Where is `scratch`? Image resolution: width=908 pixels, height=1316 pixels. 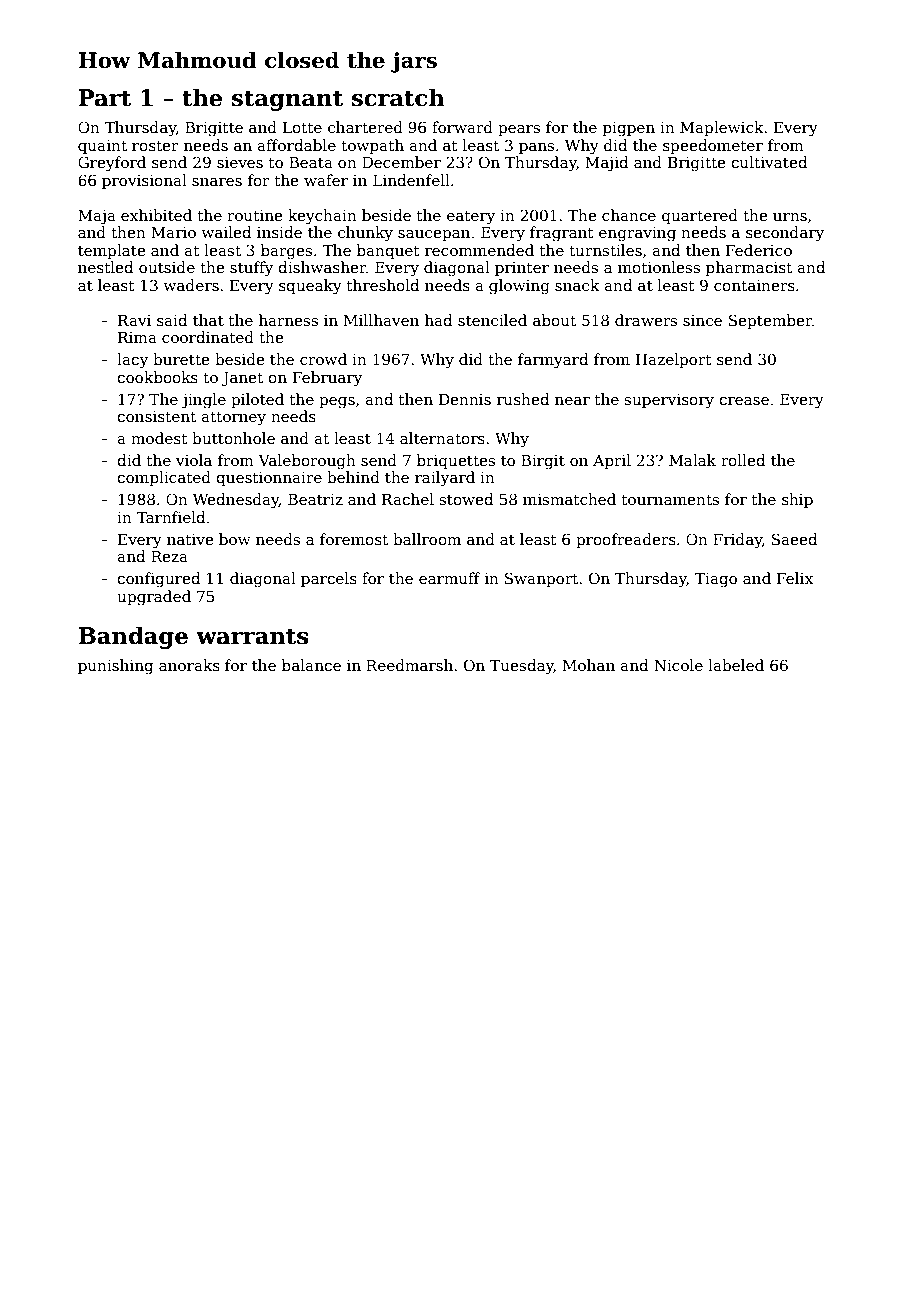
scratch is located at coordinates (398, 97).
